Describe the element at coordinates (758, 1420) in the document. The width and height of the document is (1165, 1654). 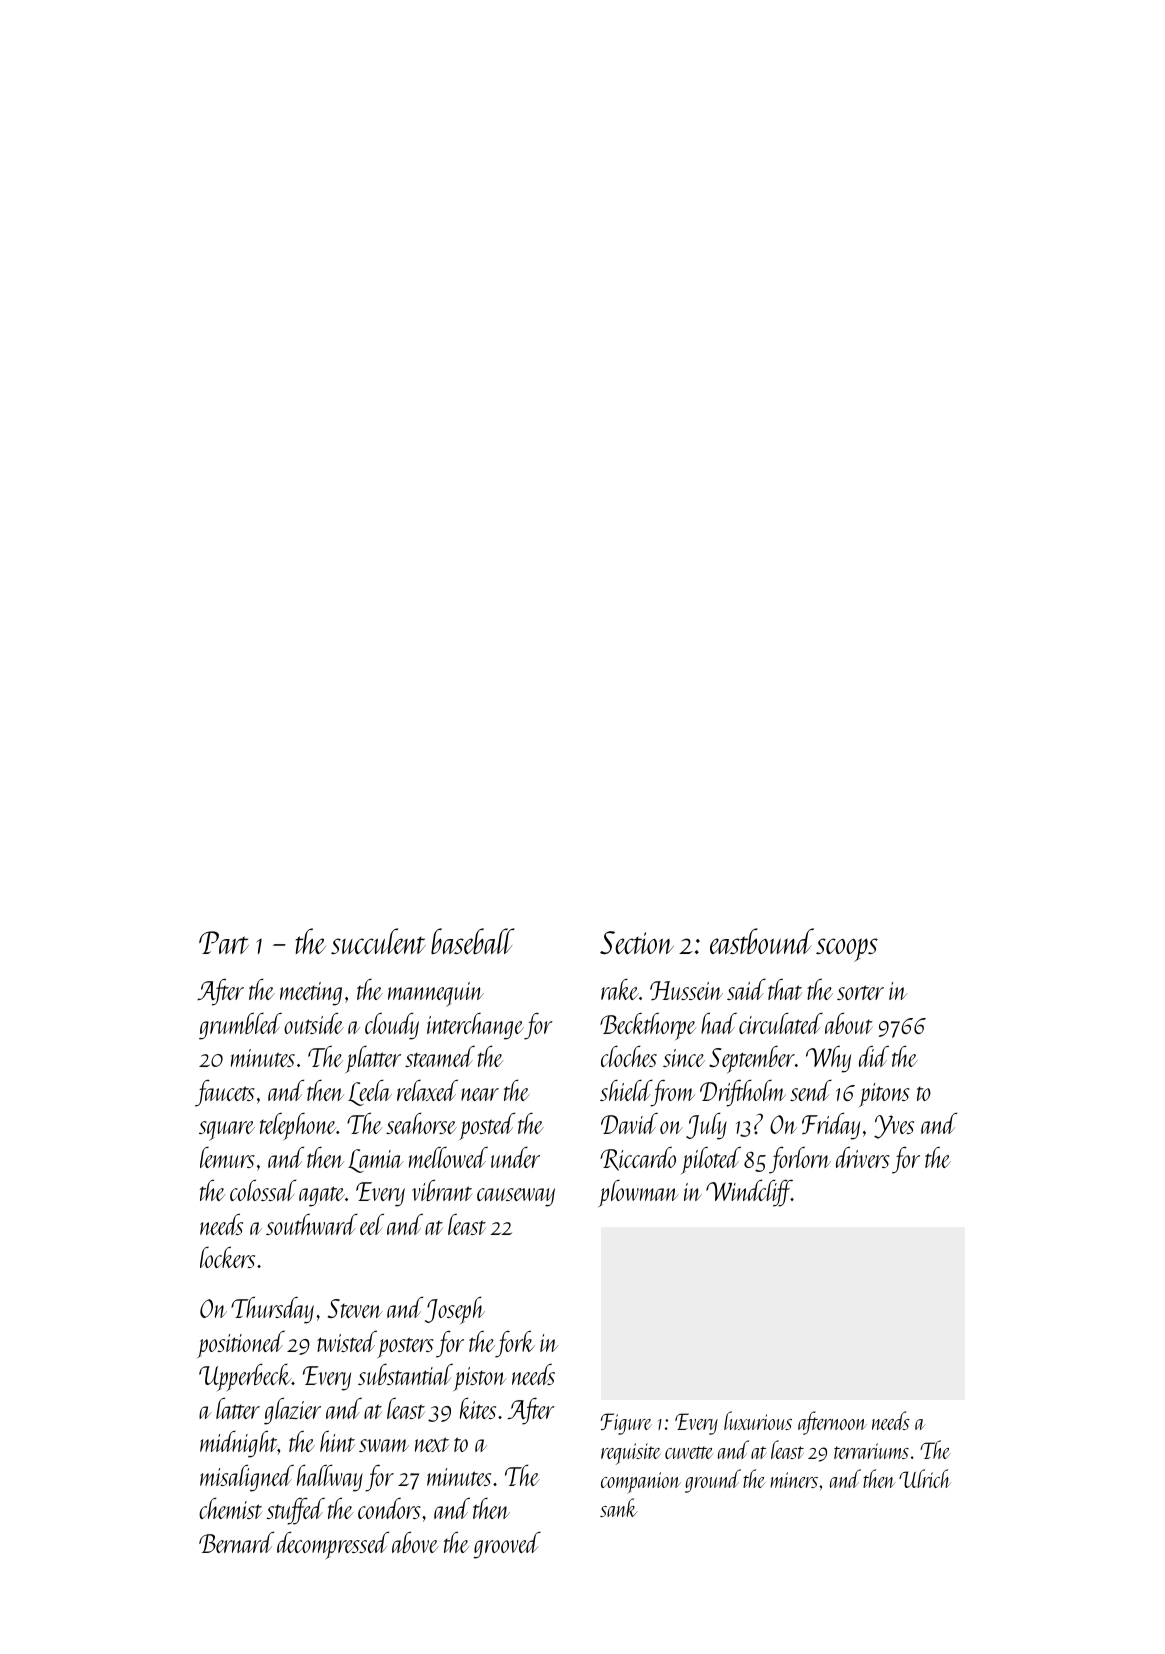
I see `luxurious` at that location.
